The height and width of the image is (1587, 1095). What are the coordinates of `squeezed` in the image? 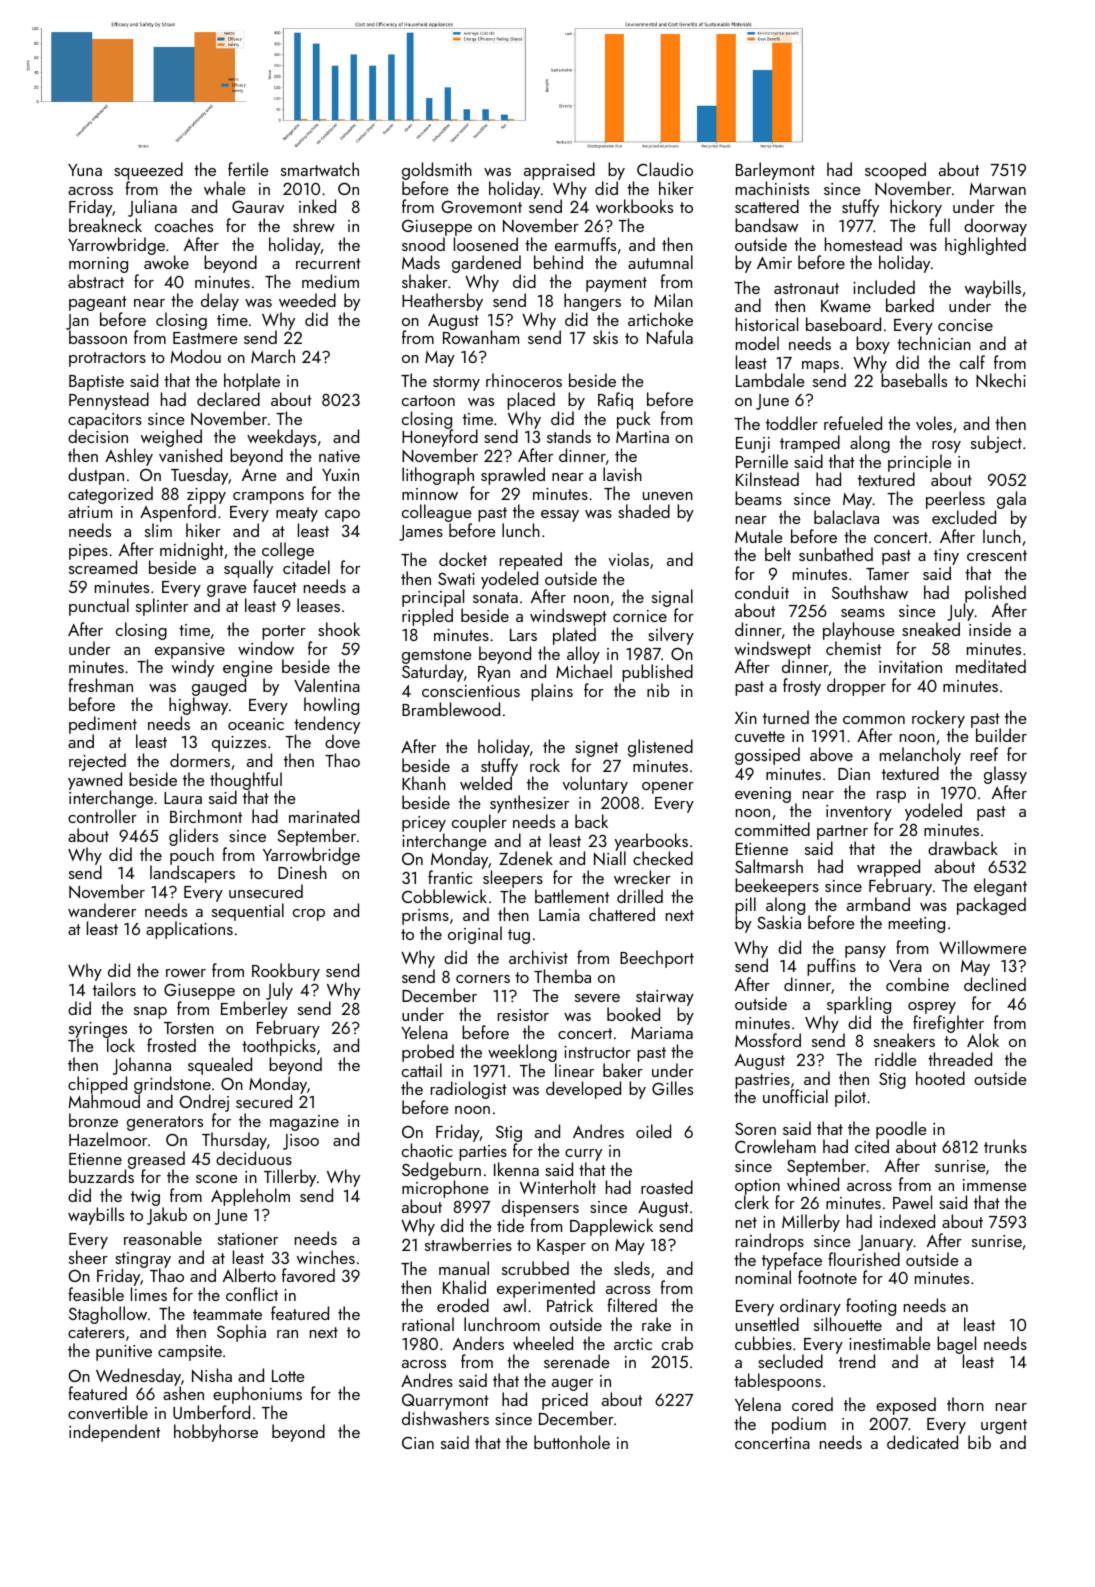 It's located at (148, 171).
